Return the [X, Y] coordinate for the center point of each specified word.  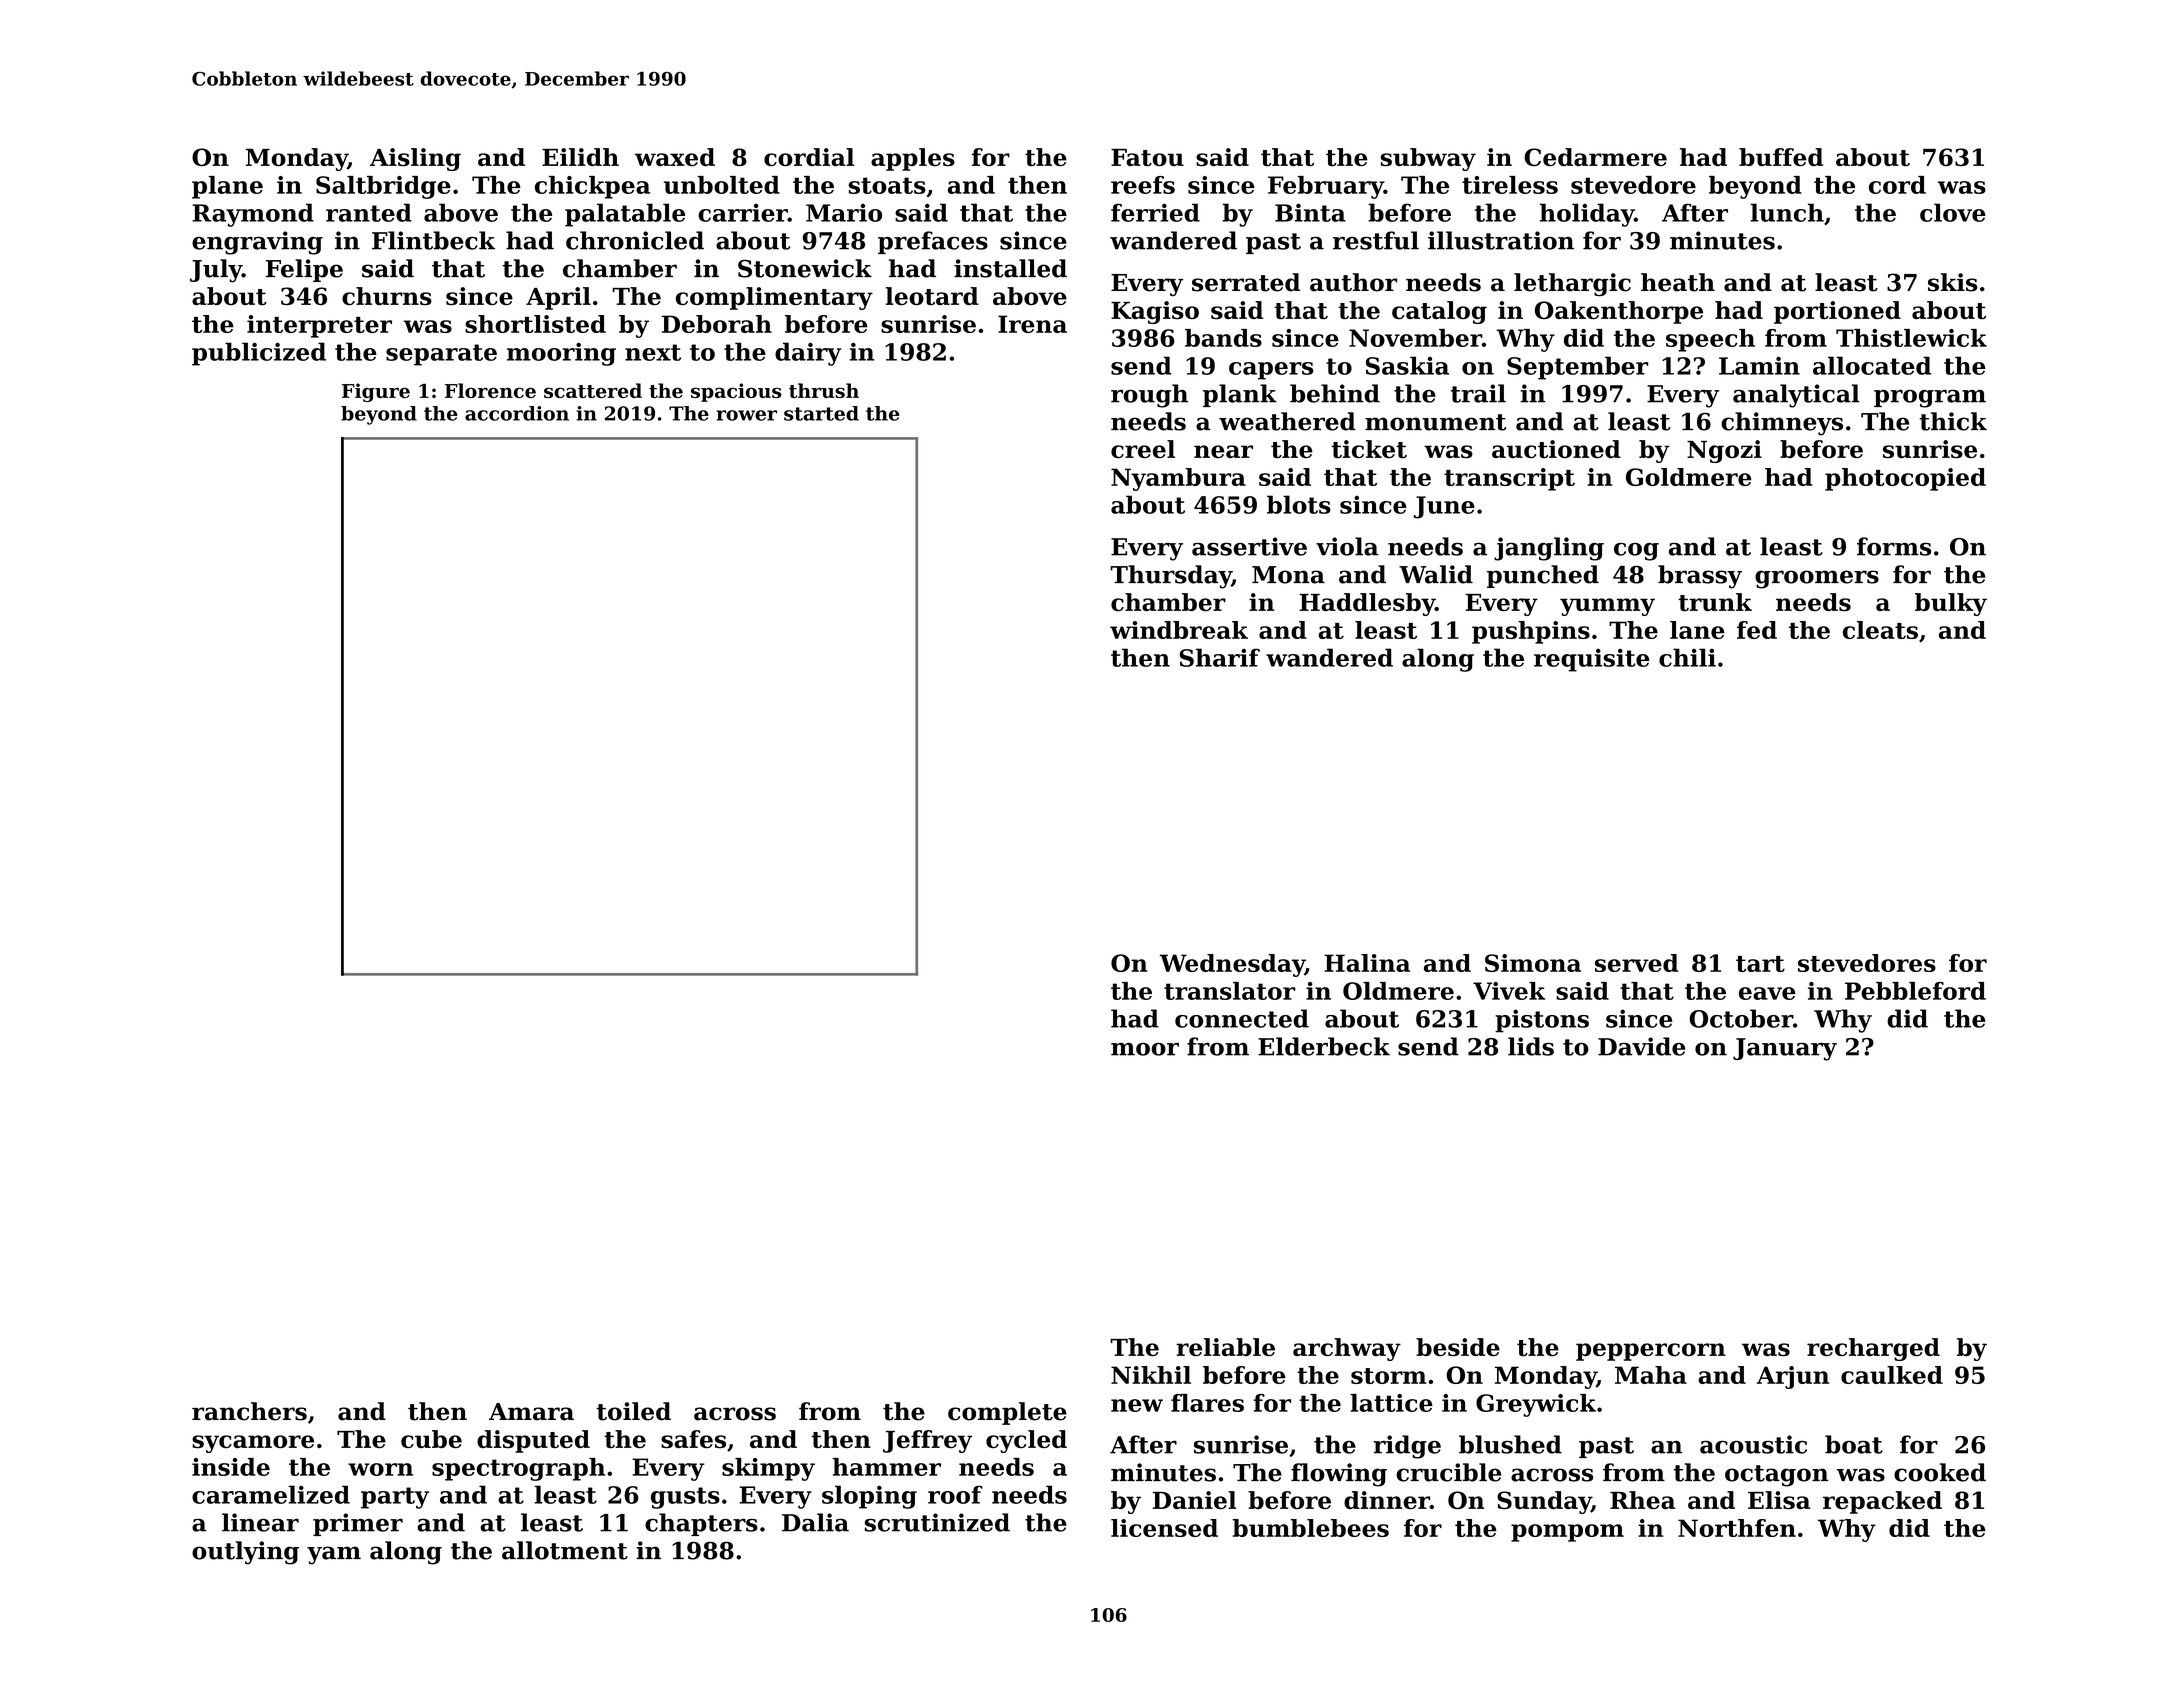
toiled [634, 1411]
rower [746, 415]
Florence [490, 390]
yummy [1607, 607]
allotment [565, 1550]
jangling [1549, 549]
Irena [1032, 324]
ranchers [249, 1411]
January [1785, 1049]
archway [1347, 1349]
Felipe [304, 270]
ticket [1369, 449]
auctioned [1556, 449]
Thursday [1171, 577]
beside [1458, 1347]
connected [1242, 1018]
